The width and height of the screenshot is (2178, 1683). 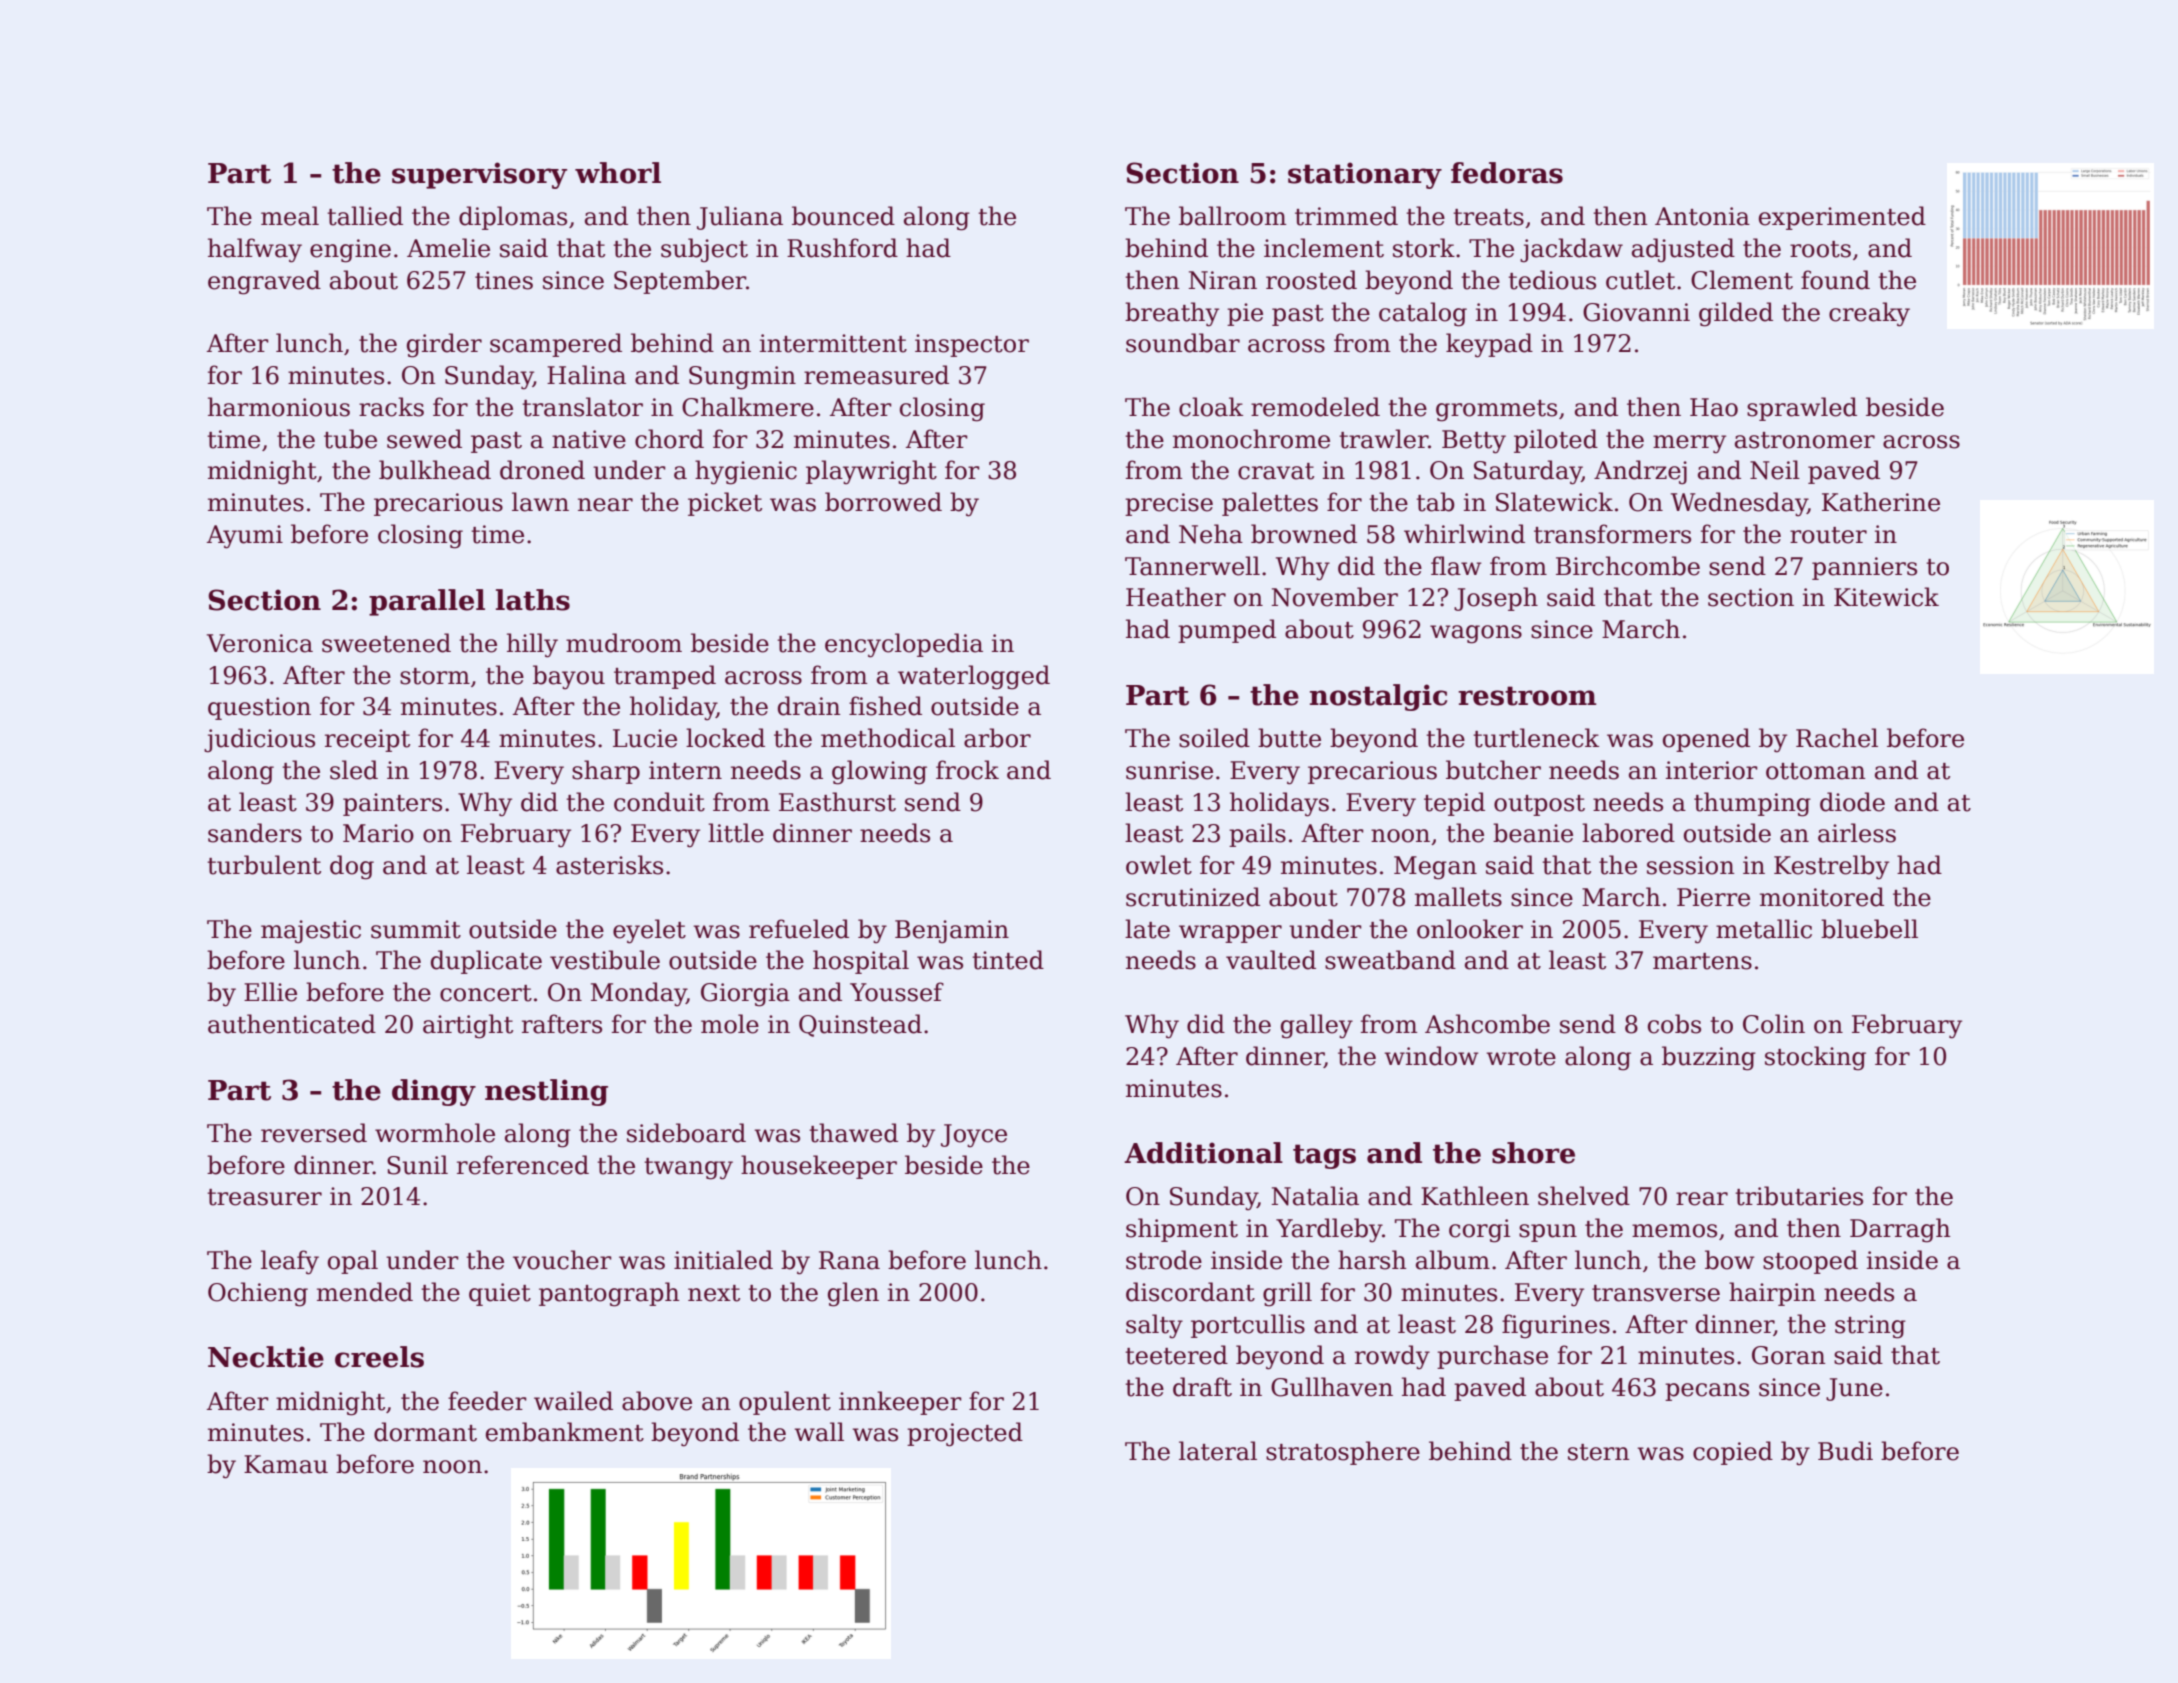 I want to click on concert, so click(x=486, y=993).
